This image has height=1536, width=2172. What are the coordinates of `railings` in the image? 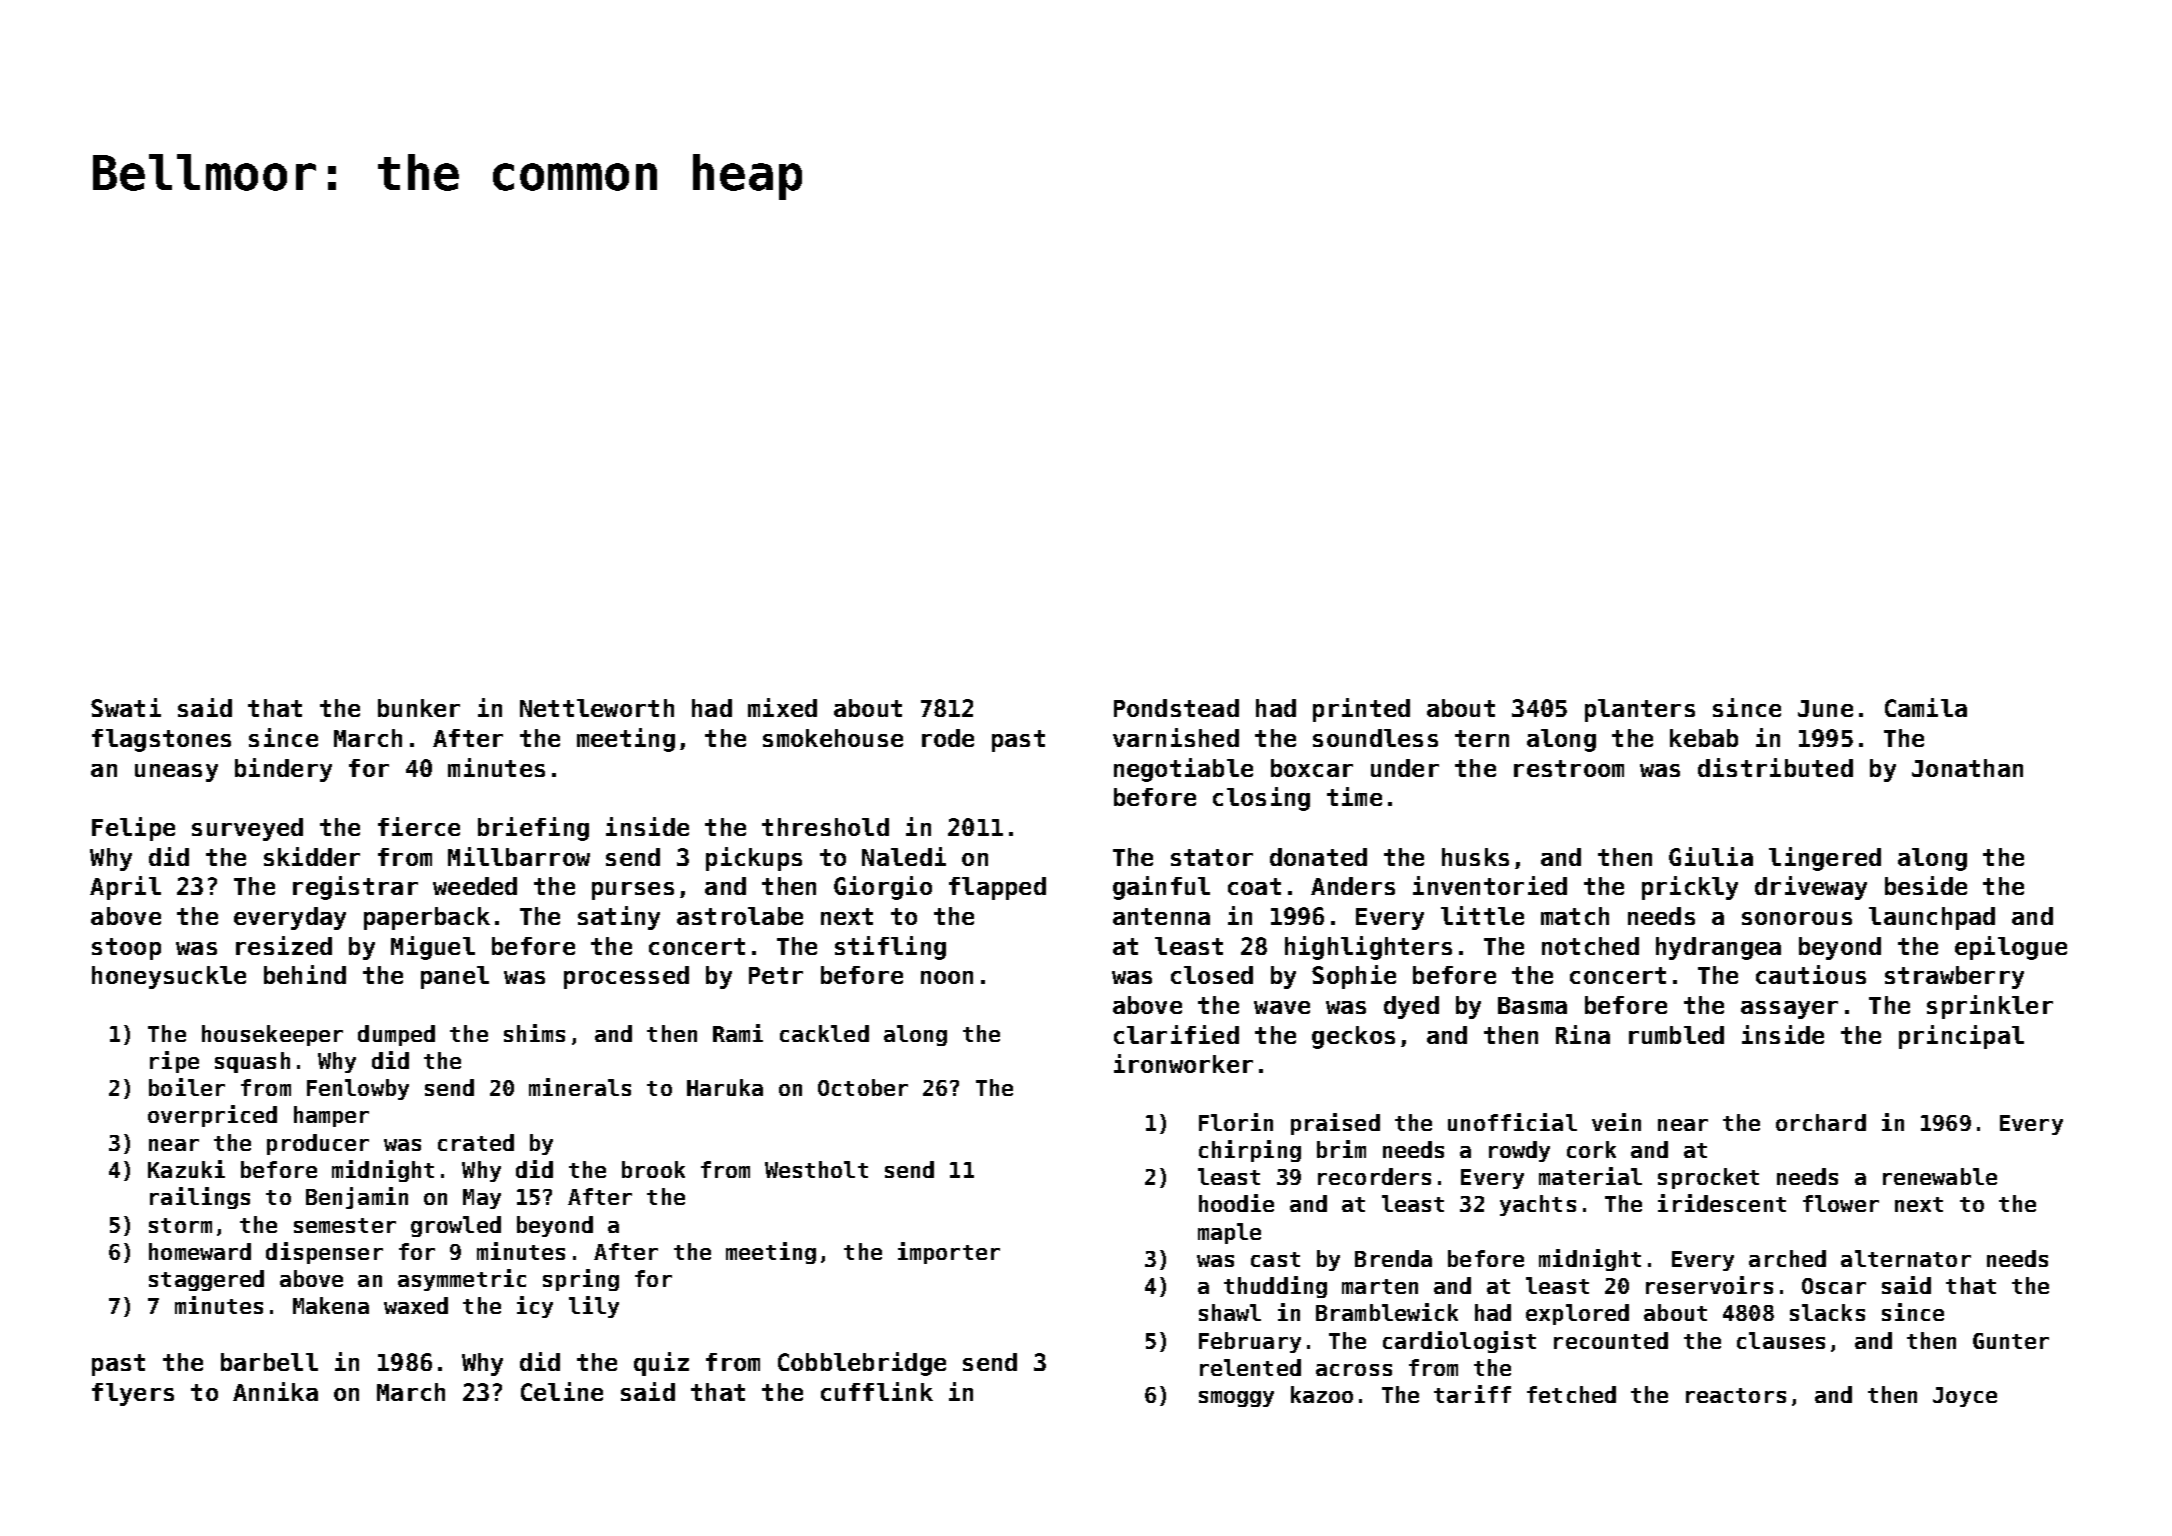 It's located at (200, 1198).
